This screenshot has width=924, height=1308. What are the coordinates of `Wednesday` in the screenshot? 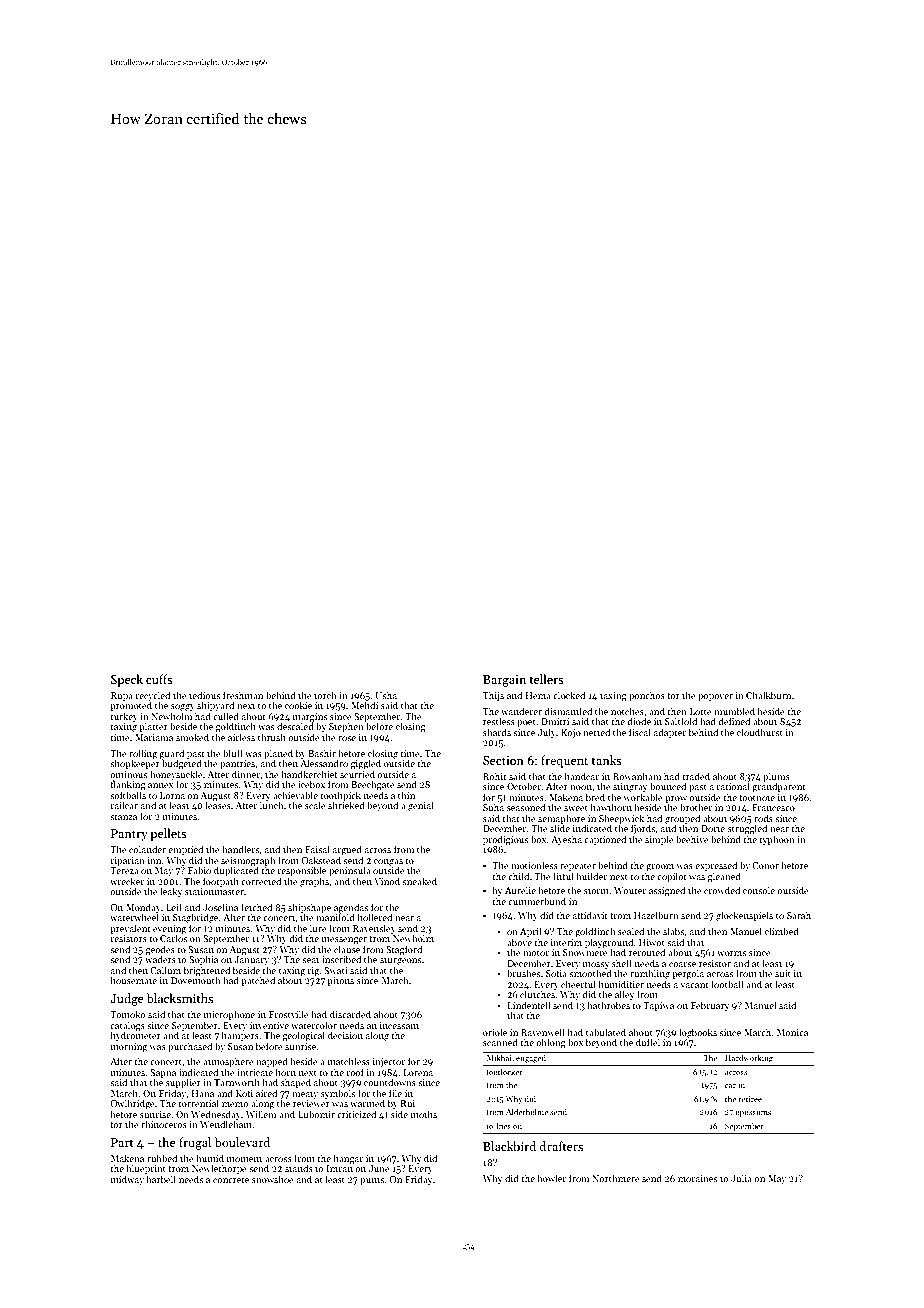 It's located at (216, 1115).
